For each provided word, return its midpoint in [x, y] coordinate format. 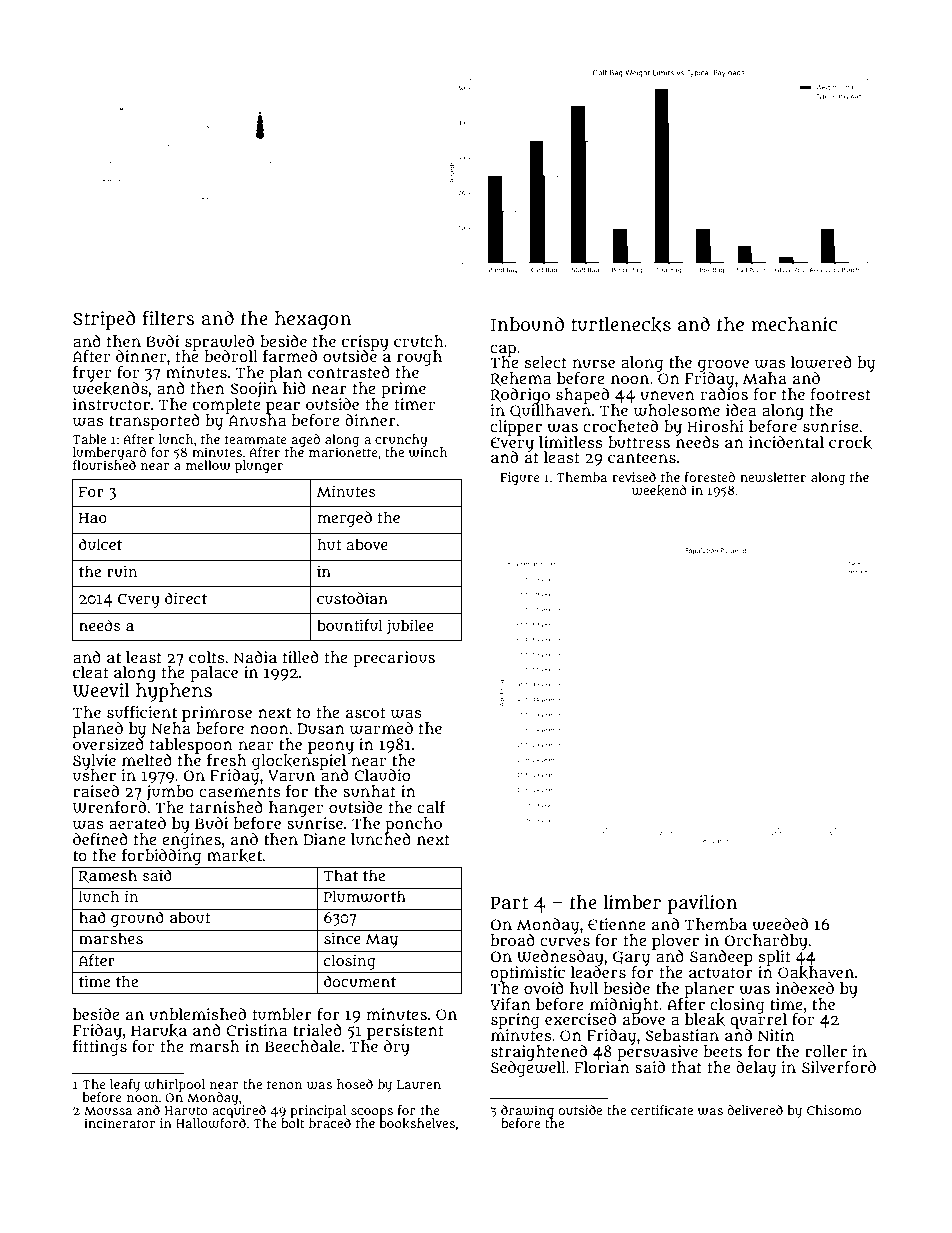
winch [428, 452]
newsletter [773, 477]
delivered [755, 1110]
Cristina [257, 1030]
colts [207, 657]
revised [634, 477]
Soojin [253, 390]
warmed [381, 728]
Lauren [419, 1084]
